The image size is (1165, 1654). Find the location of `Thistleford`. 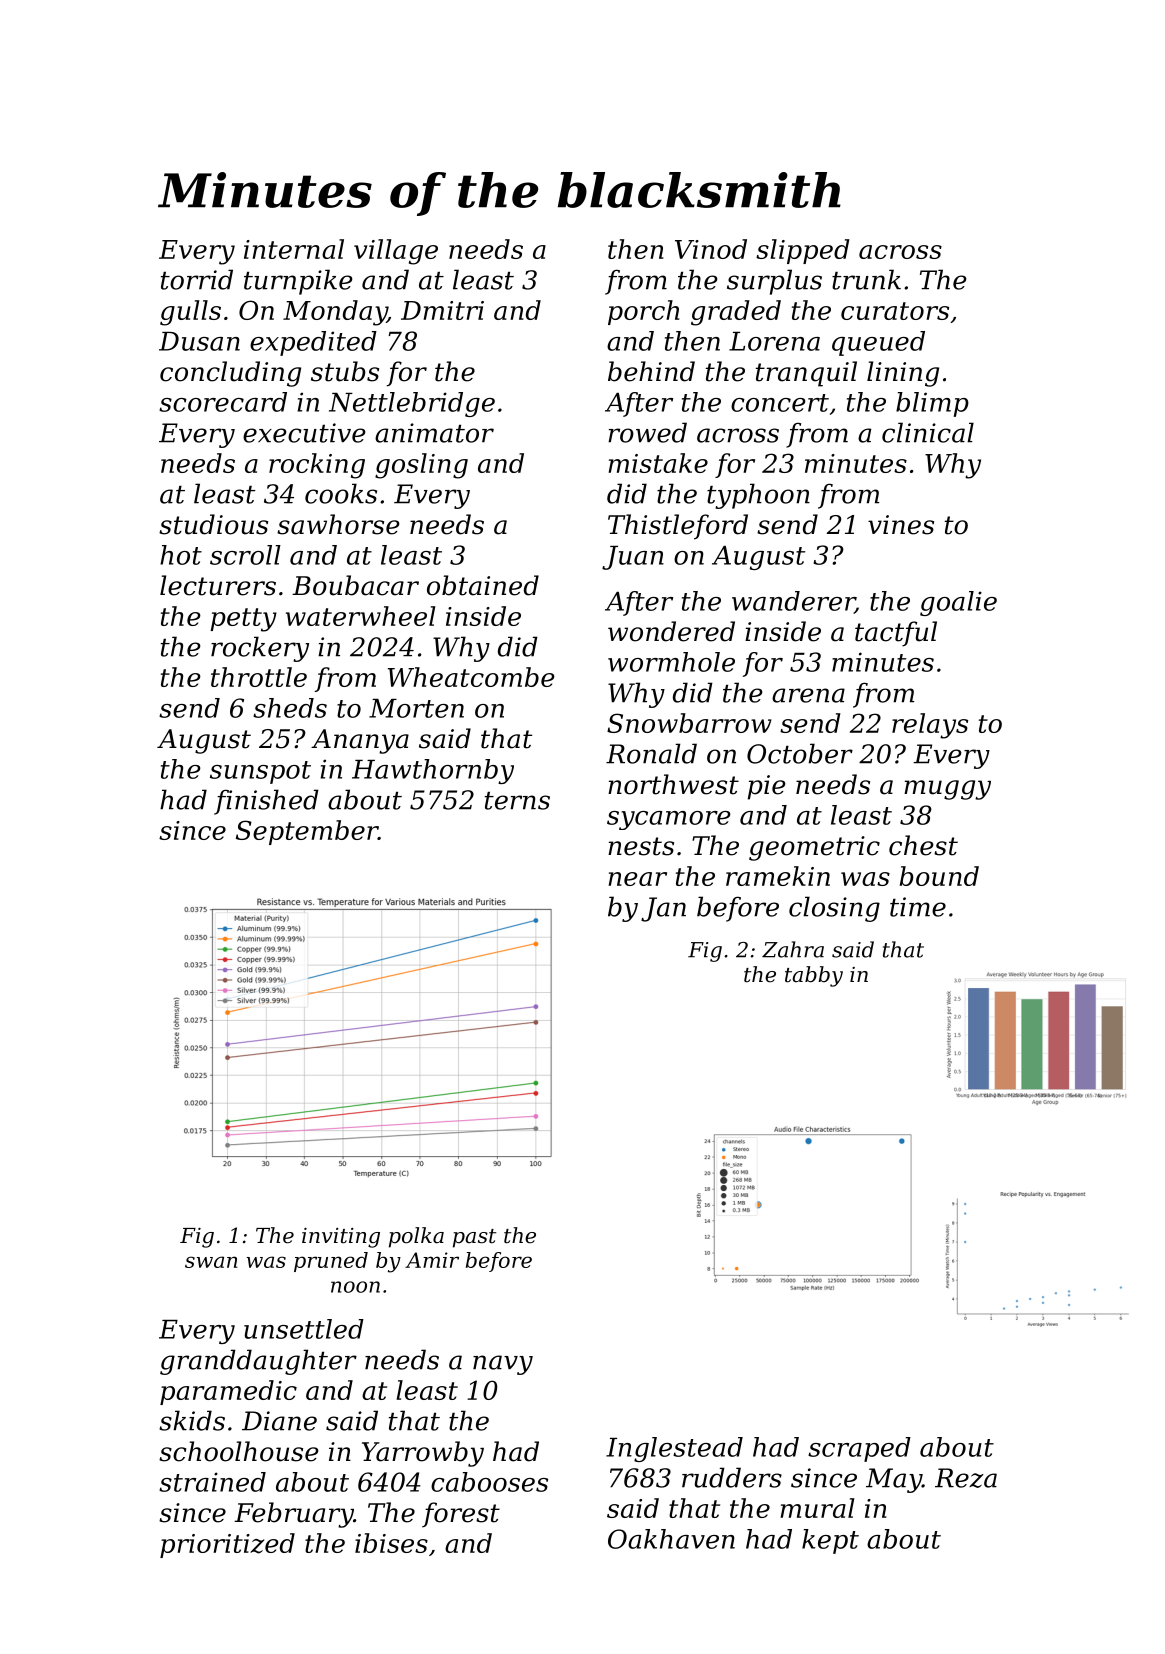

Thistleford is located at coordinates (678, 527).
